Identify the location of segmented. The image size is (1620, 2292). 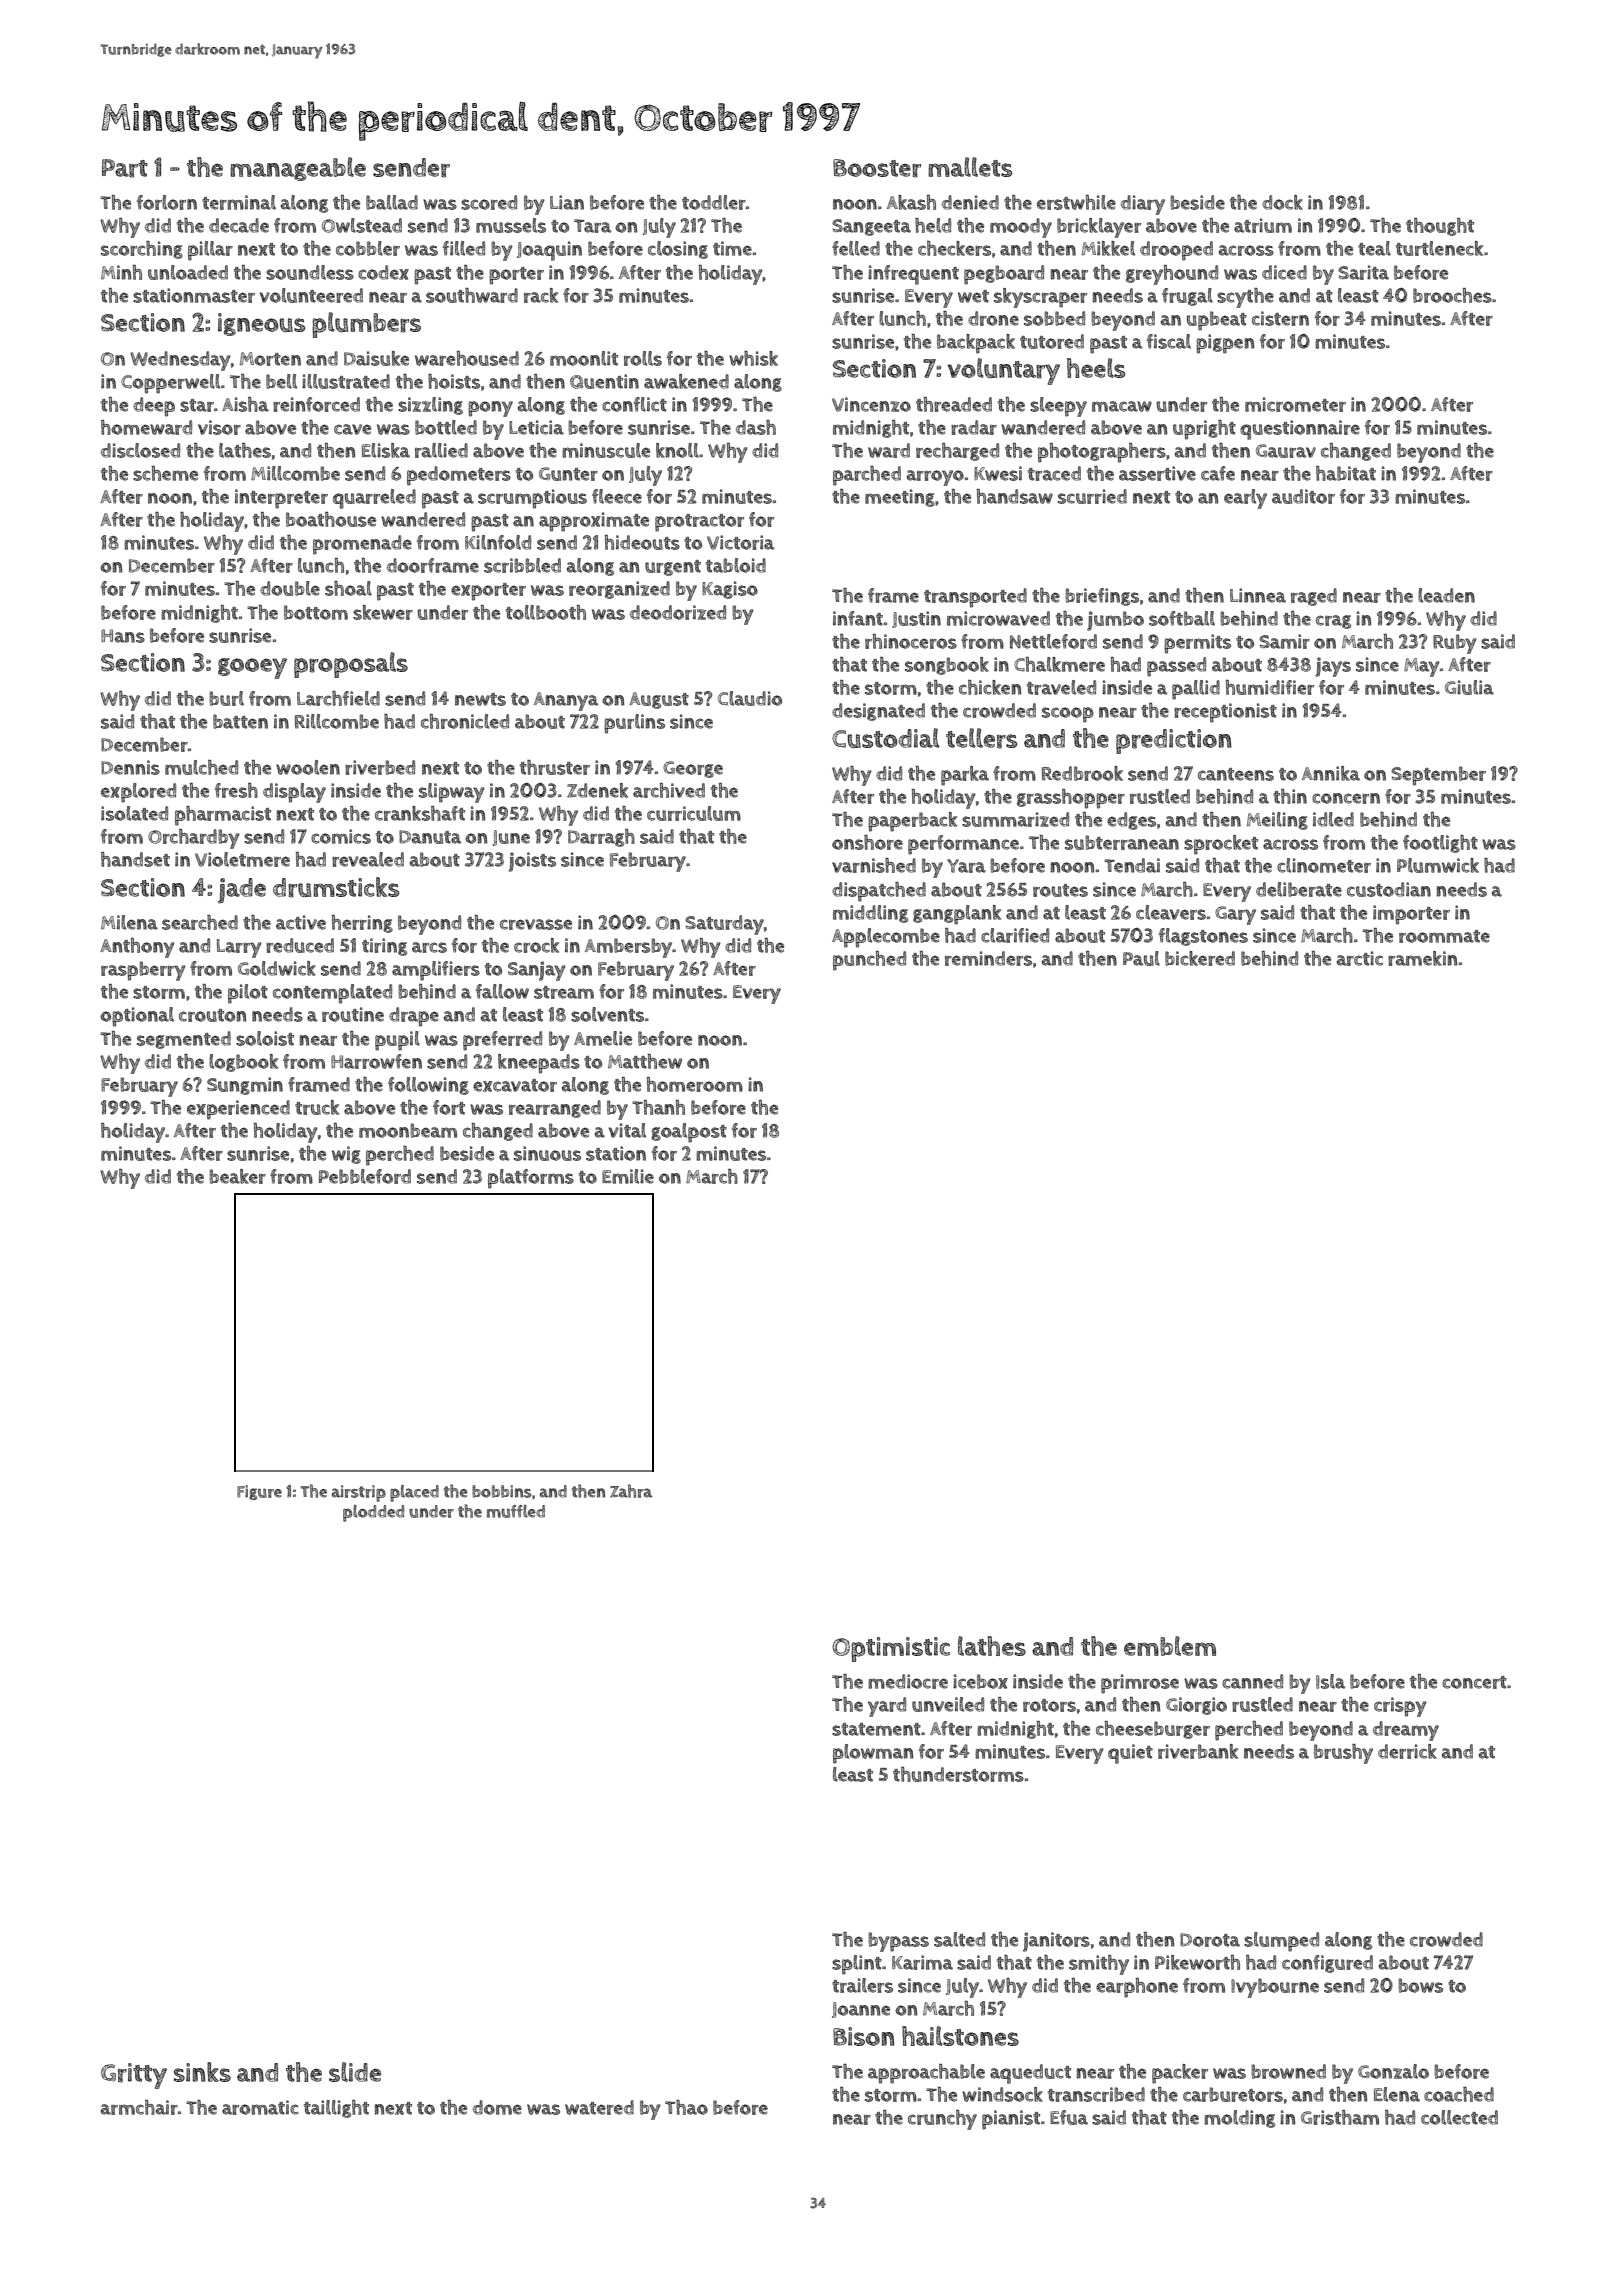
(184, 1040).
